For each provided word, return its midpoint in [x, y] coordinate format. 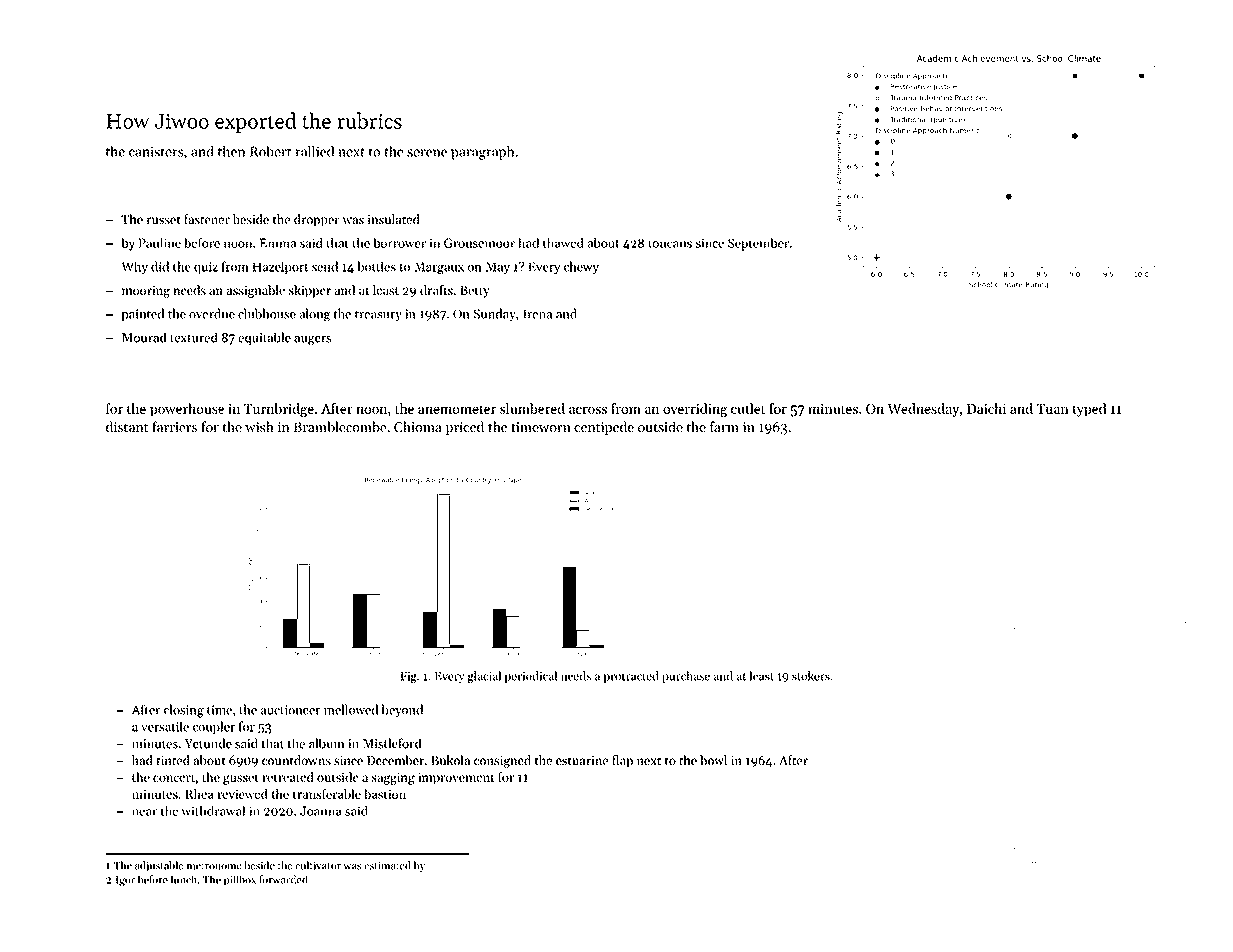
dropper [317, 220]
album [326, 743]
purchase [686, 677]
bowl [713, 760]
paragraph [482, 153]
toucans [670, 244]
